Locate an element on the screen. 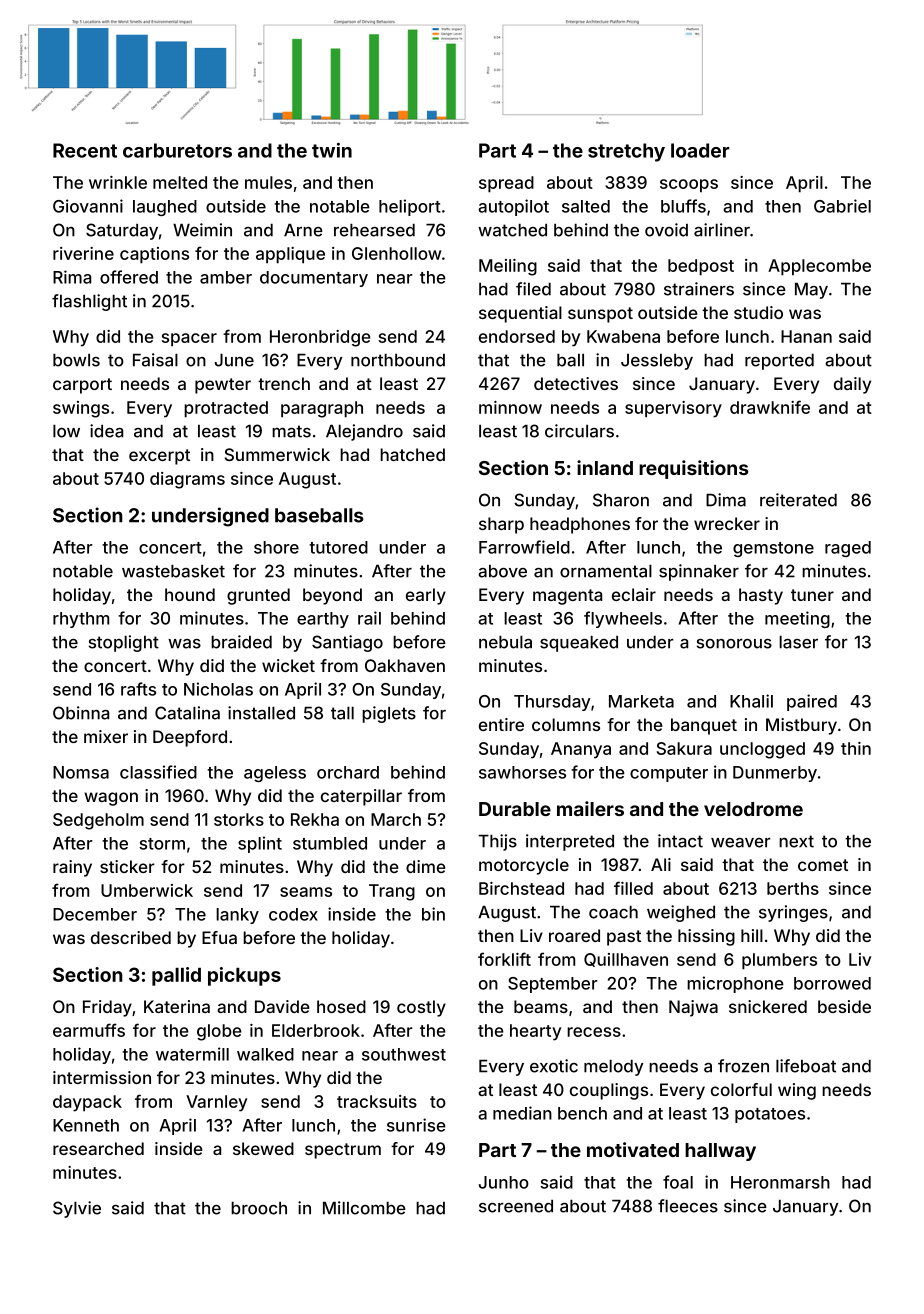 The height and width of the screenshot is (1314, 924). wrinkle is located at coordinates (118, 182).
